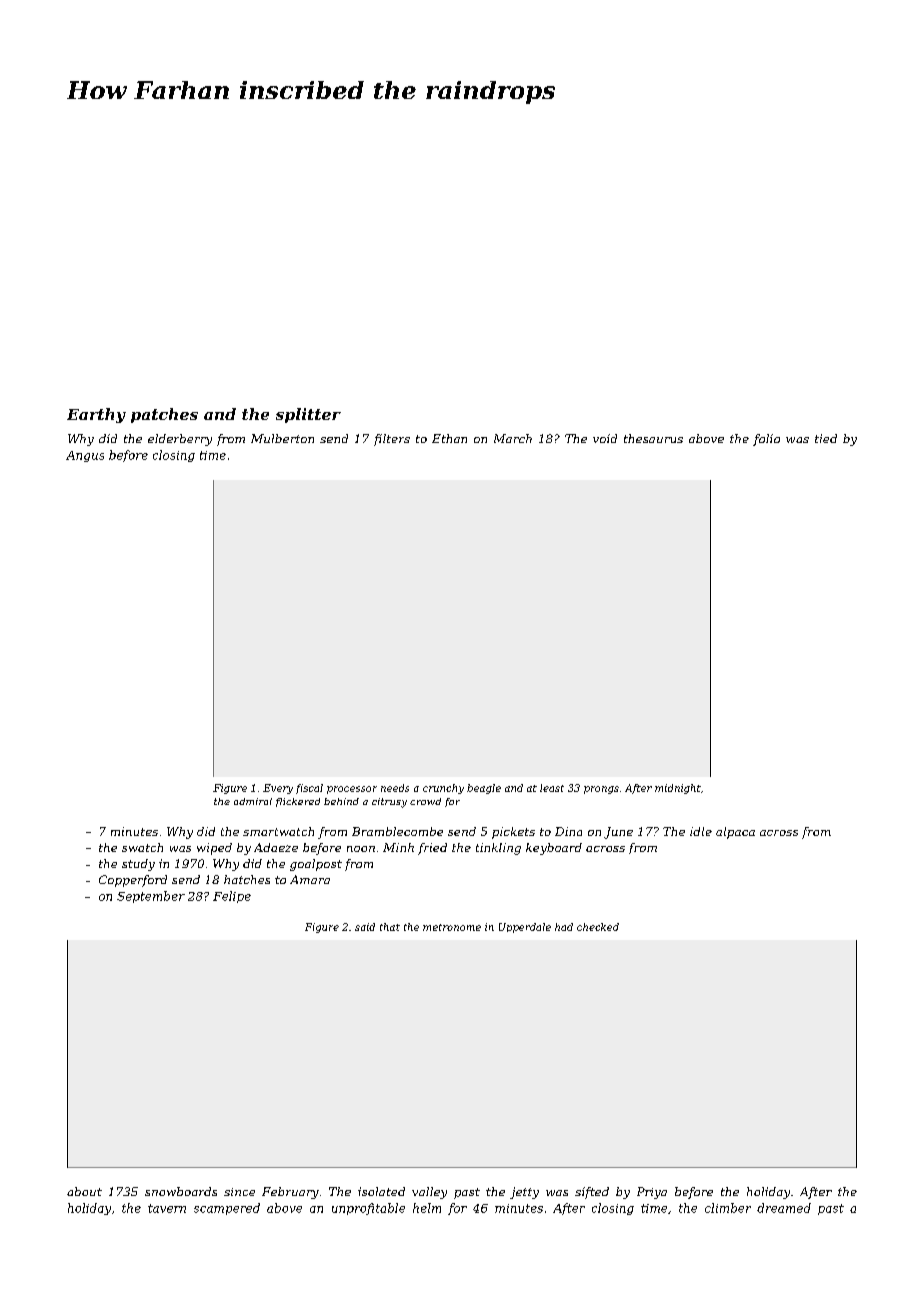  I want to click on metronome, so click(452, 927).
